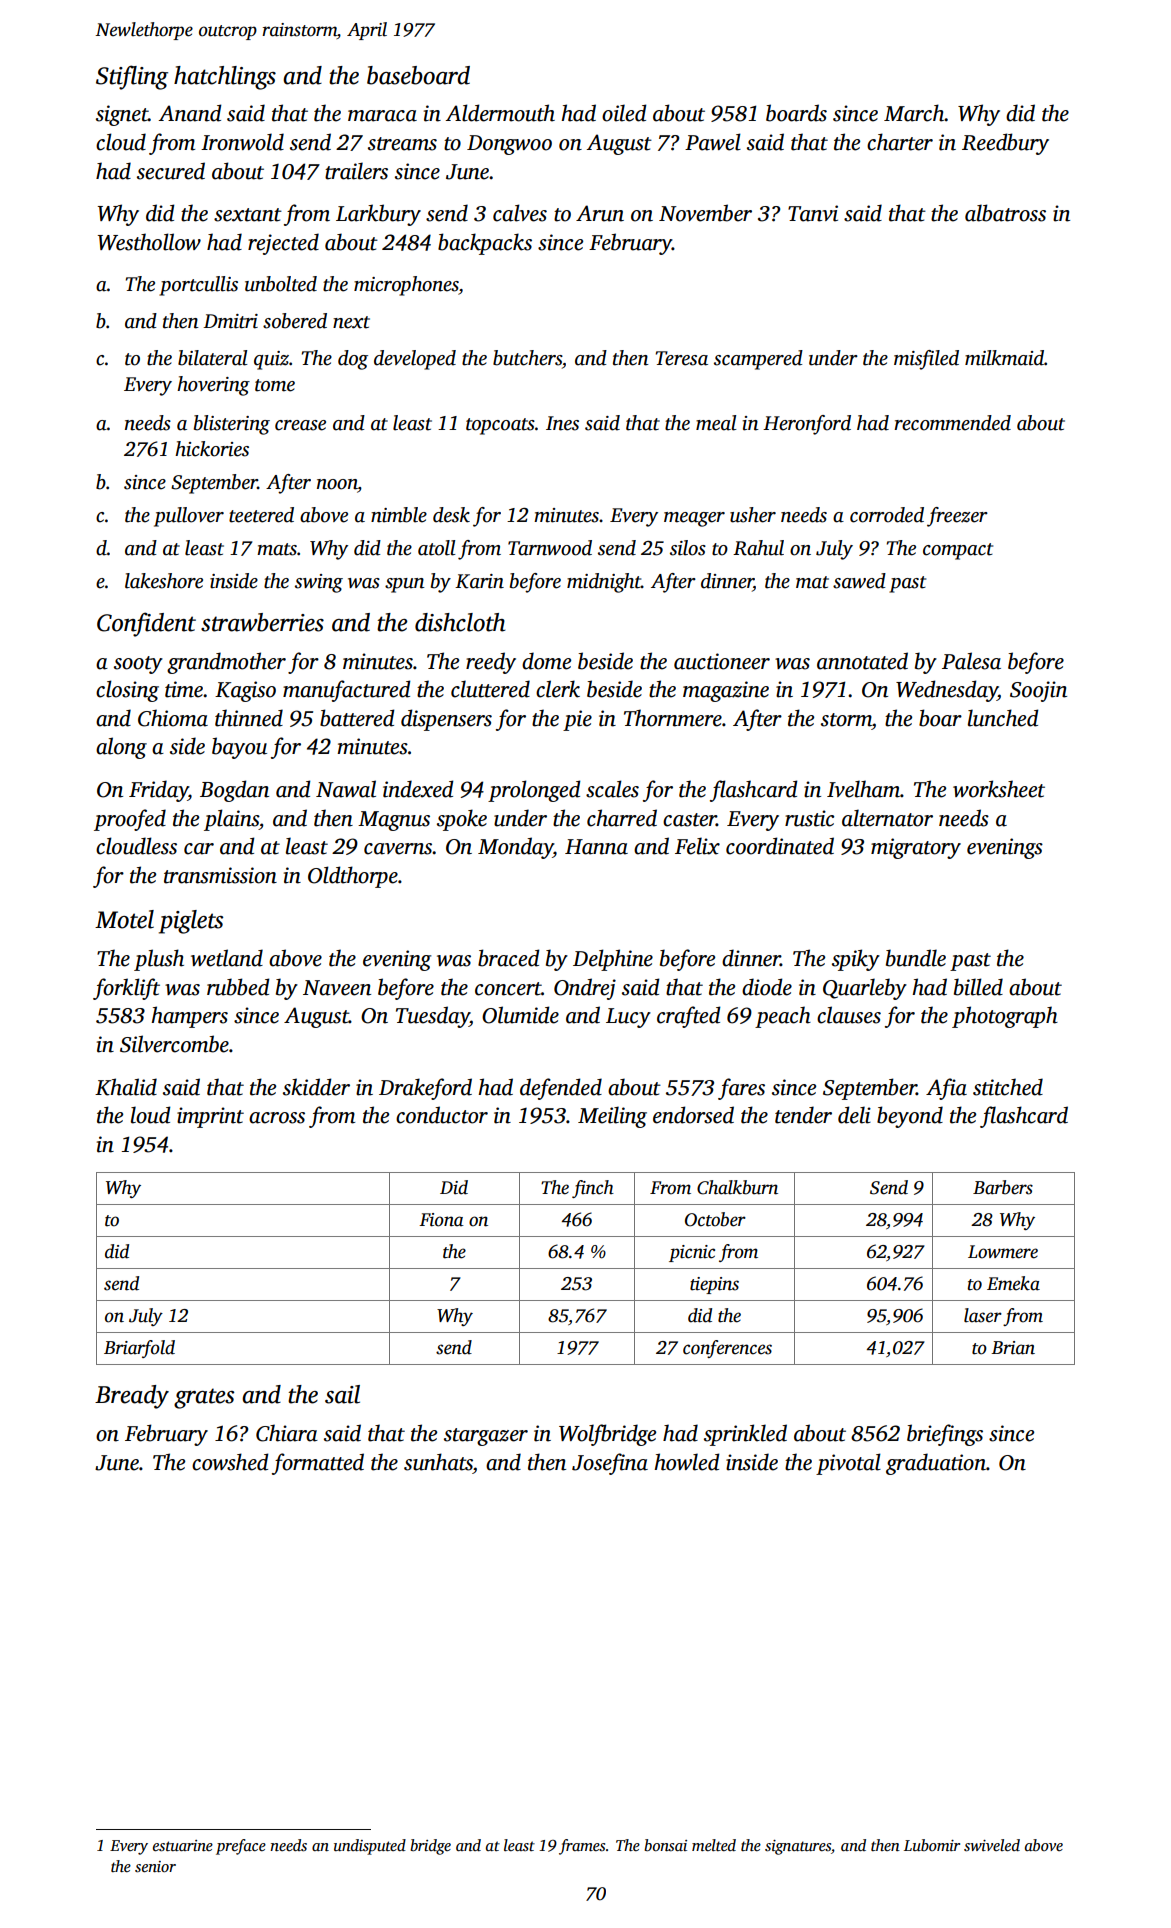 The height and width of the page is (1928, 1171). I want to click on Tanvi, so click(813, 213).
